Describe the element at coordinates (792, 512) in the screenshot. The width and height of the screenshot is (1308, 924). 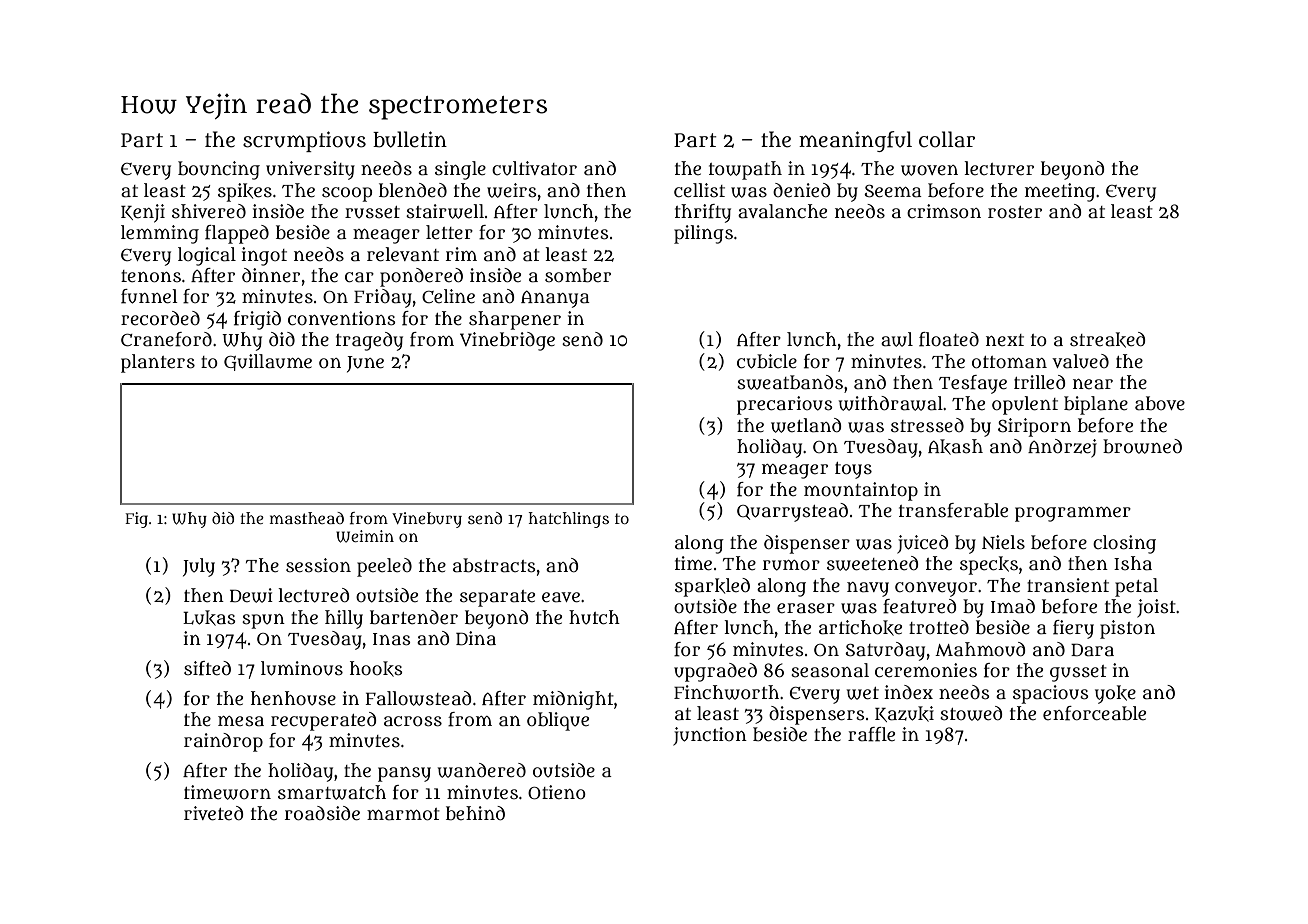
I see `Quarrystead` at that location.
